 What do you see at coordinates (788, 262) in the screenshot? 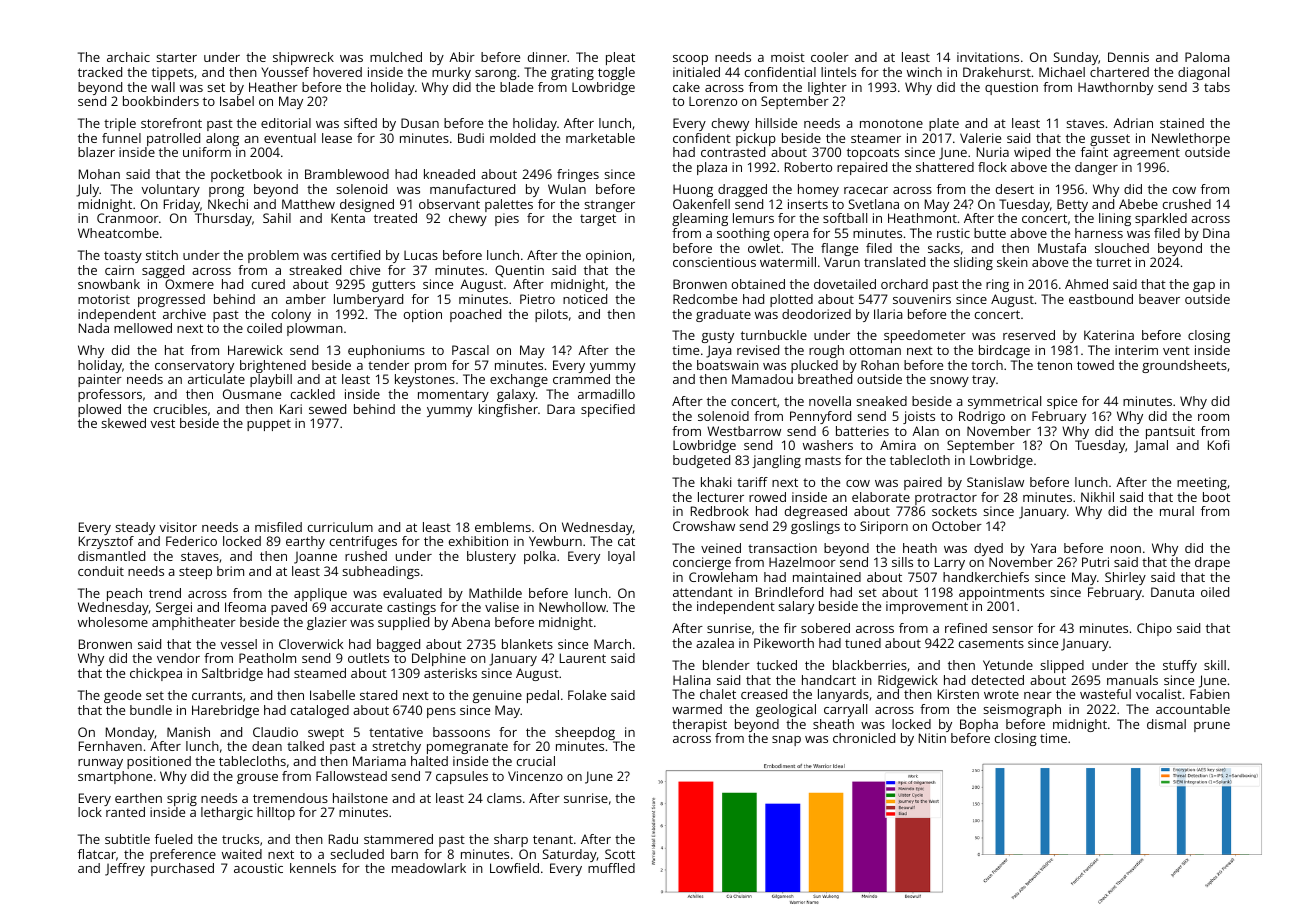
I see `watermill` at bounding box center [788, 262].
